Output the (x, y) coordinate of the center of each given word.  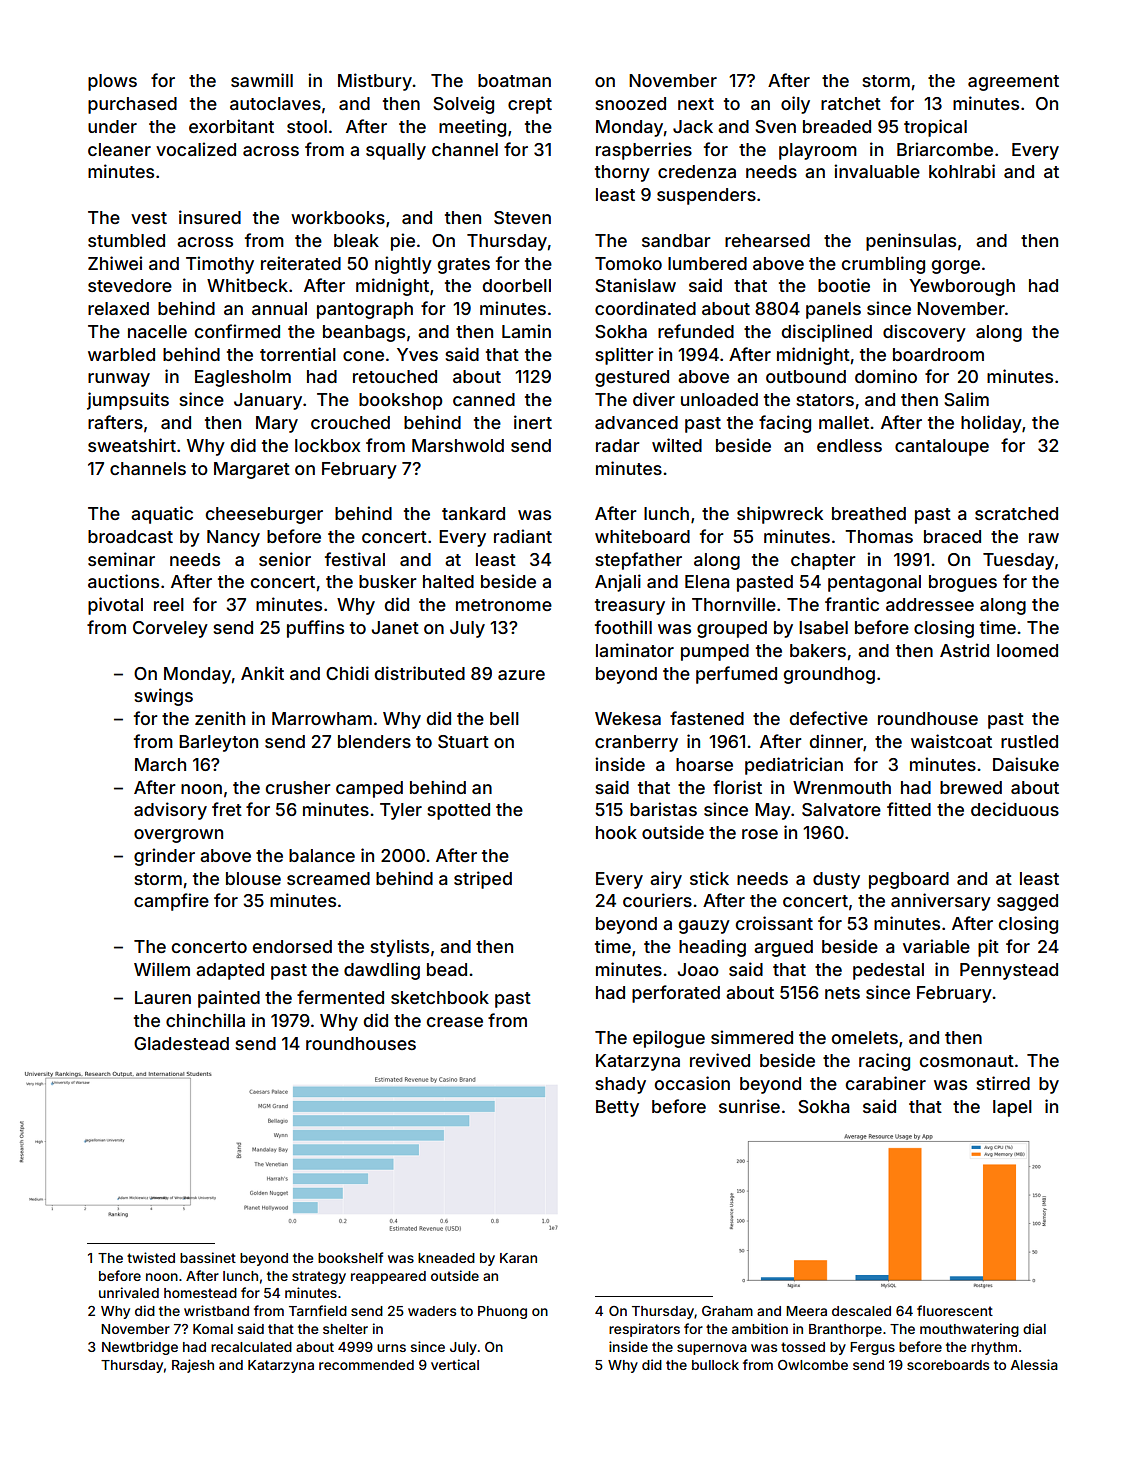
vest (149, 218)
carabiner (886, 1083)
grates (464, 266)
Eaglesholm (243, 378)
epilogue (669, 1039)
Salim (966, 399)
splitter (624, 356)
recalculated (251, 1347)
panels (833, 310)
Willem (162, 969)
